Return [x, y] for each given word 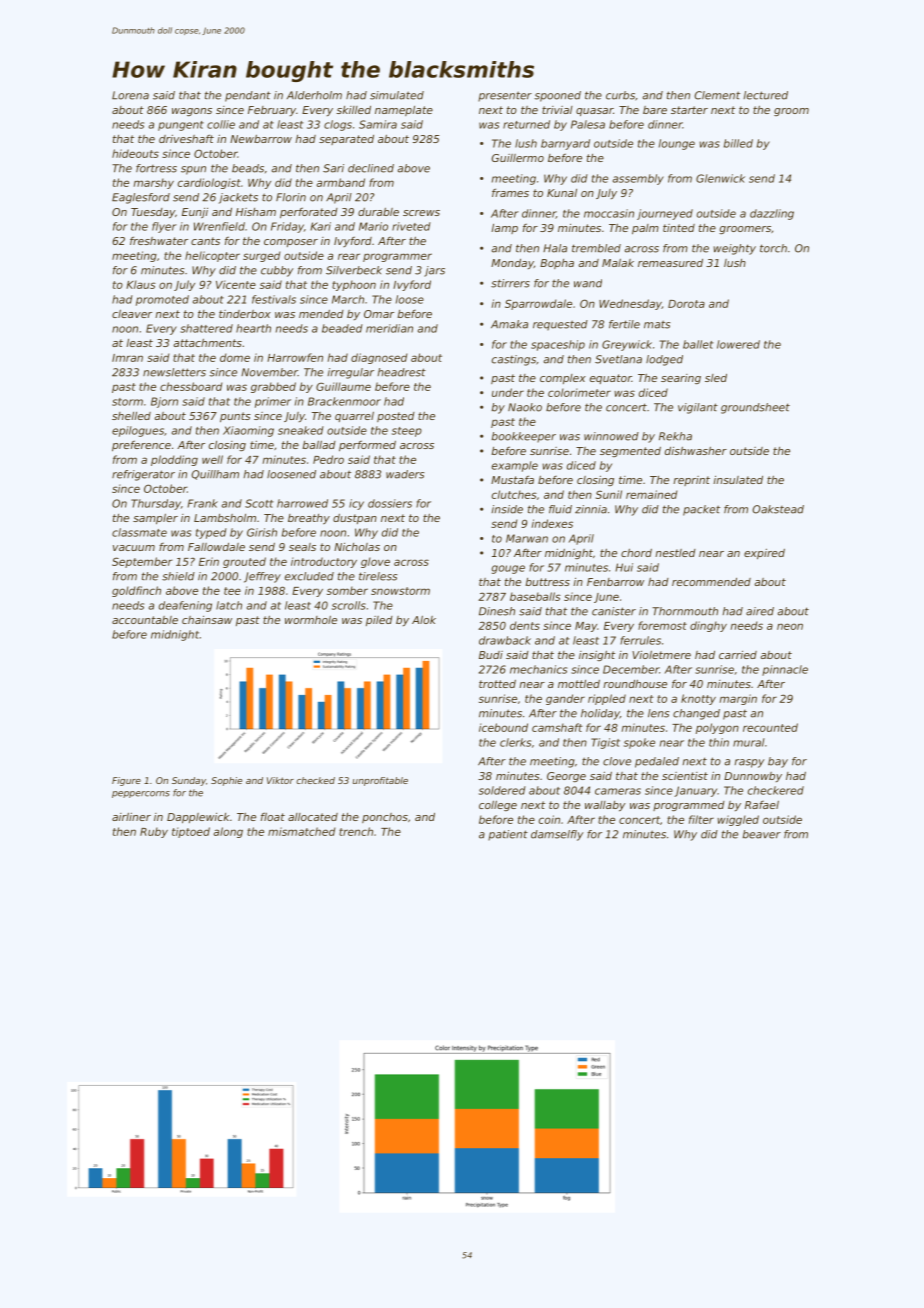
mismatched [301, 831]
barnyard [565, 144]
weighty [735, 249]
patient [508, 835]
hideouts [135, 153]
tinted [679, 228]
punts [235, 417]
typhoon [354, 285]
